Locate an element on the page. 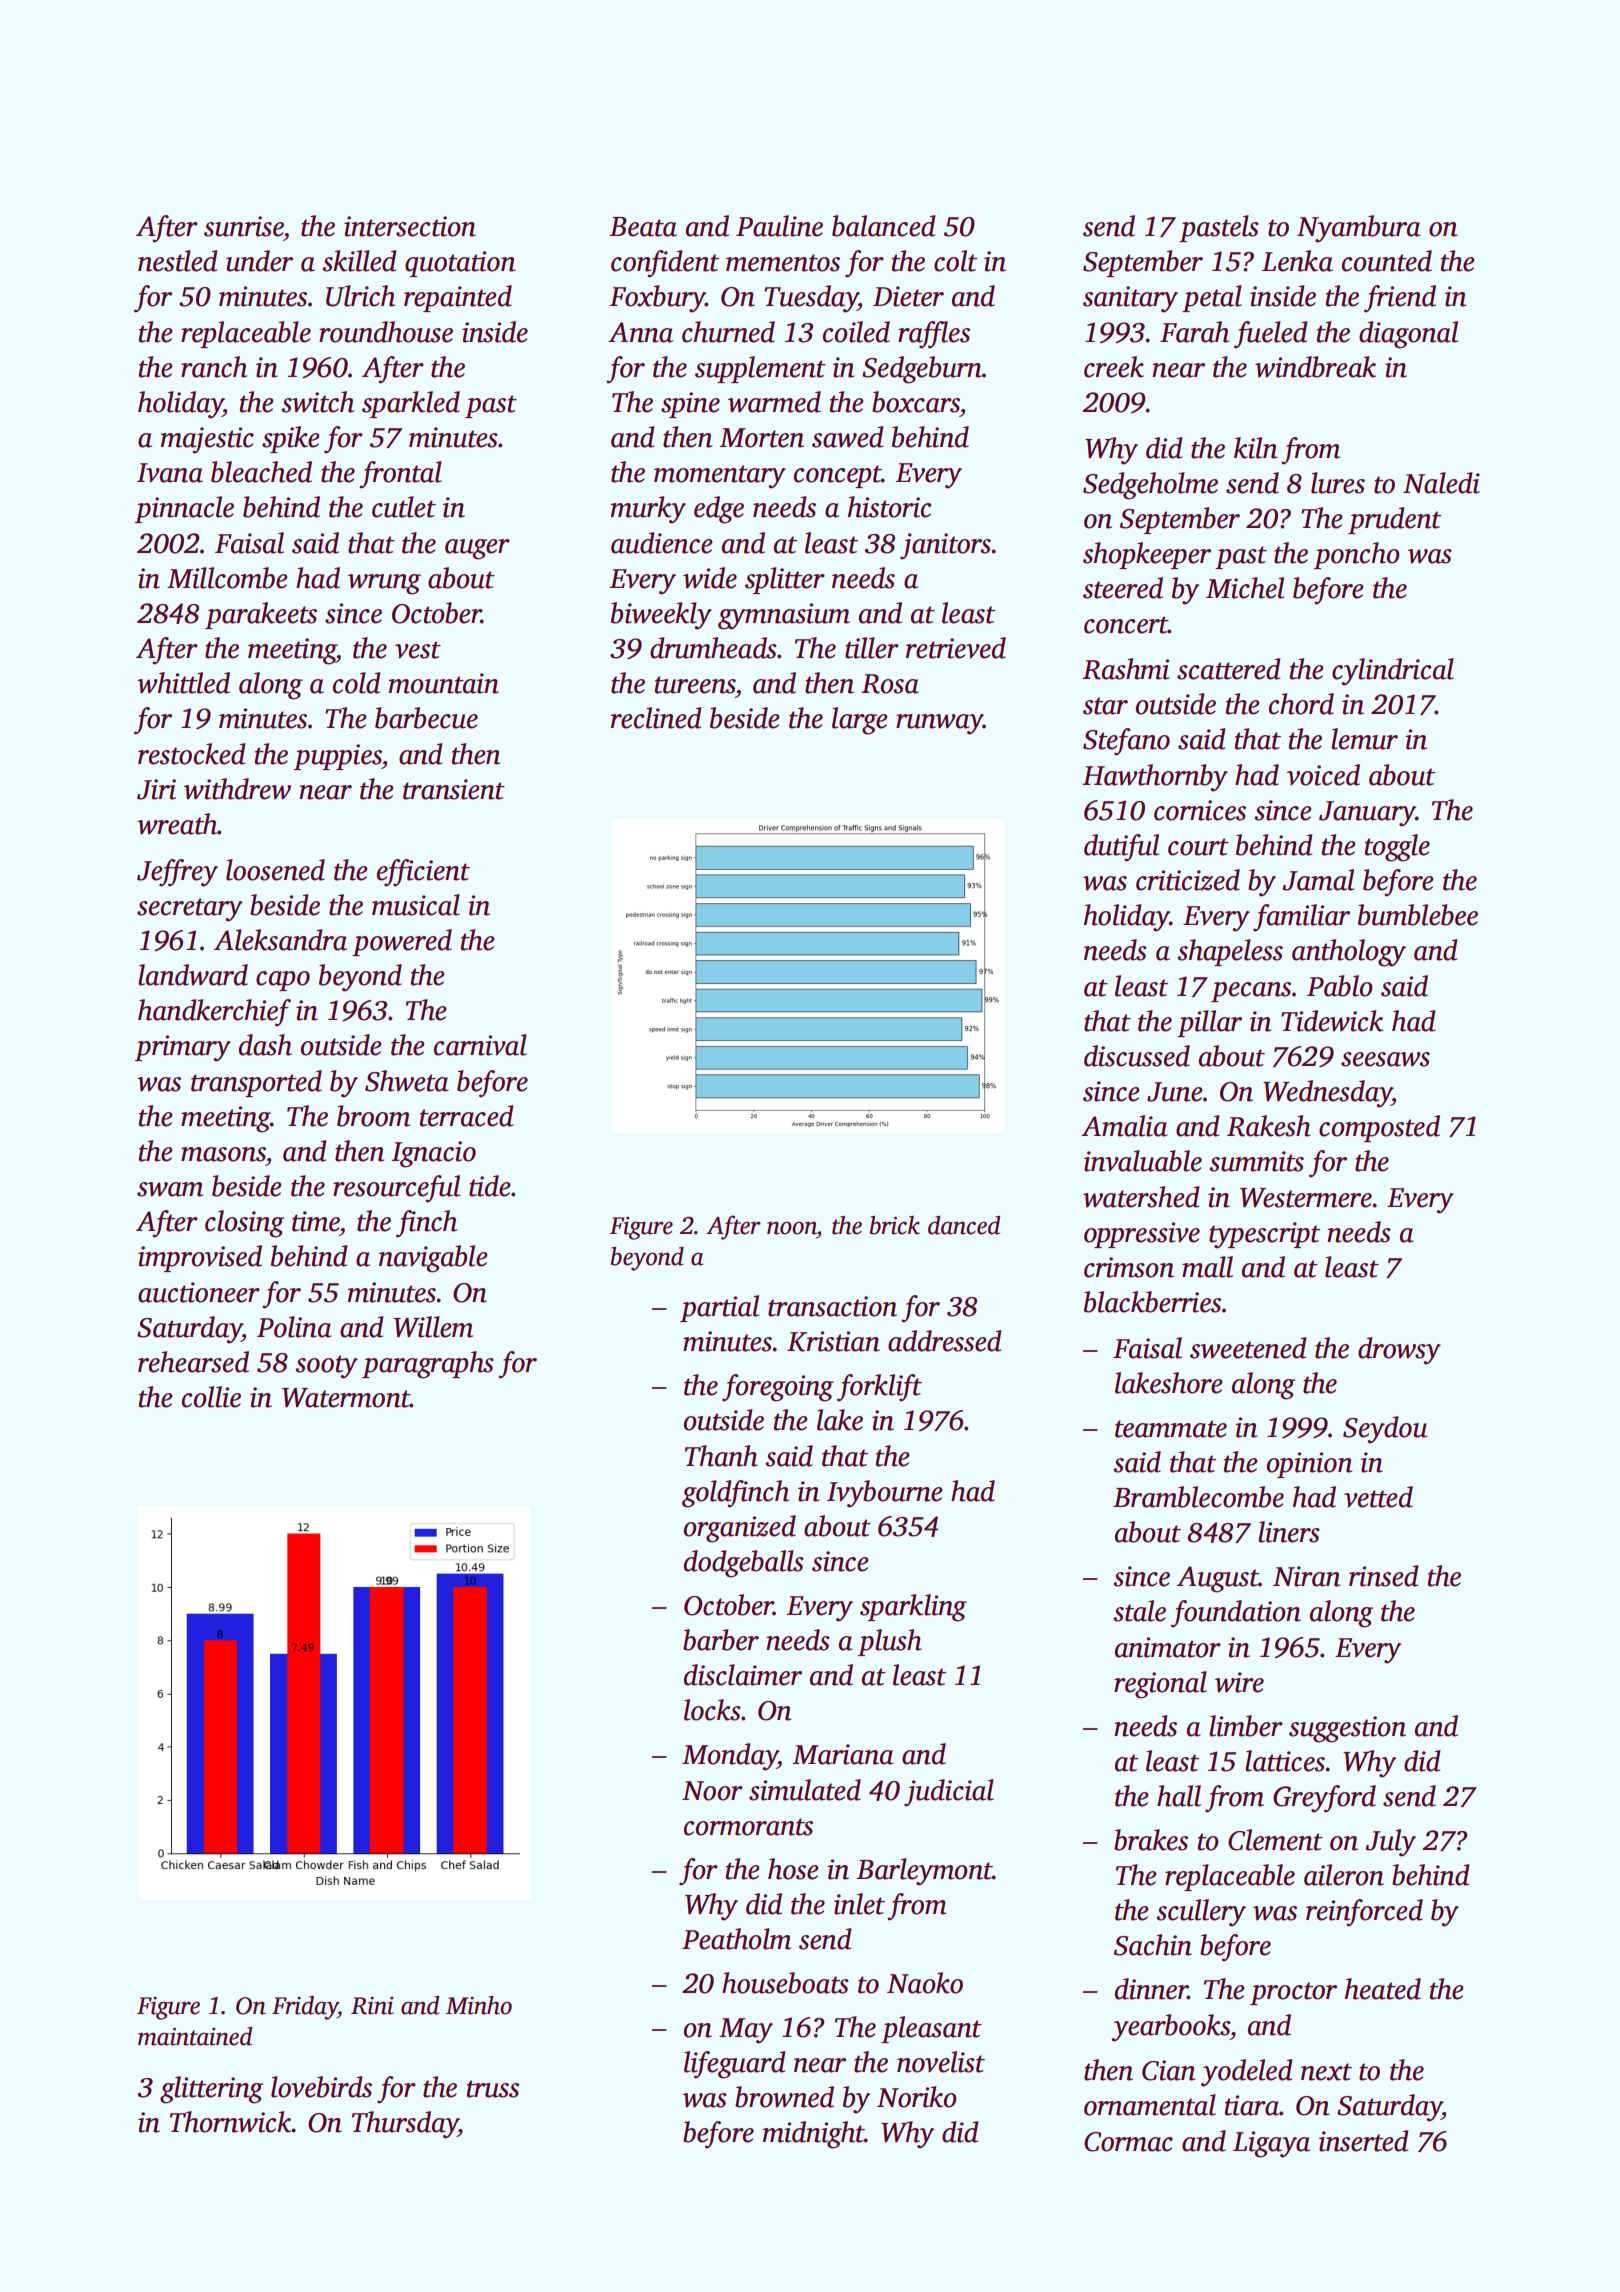  secretary is located at coordinates (190, 910).
